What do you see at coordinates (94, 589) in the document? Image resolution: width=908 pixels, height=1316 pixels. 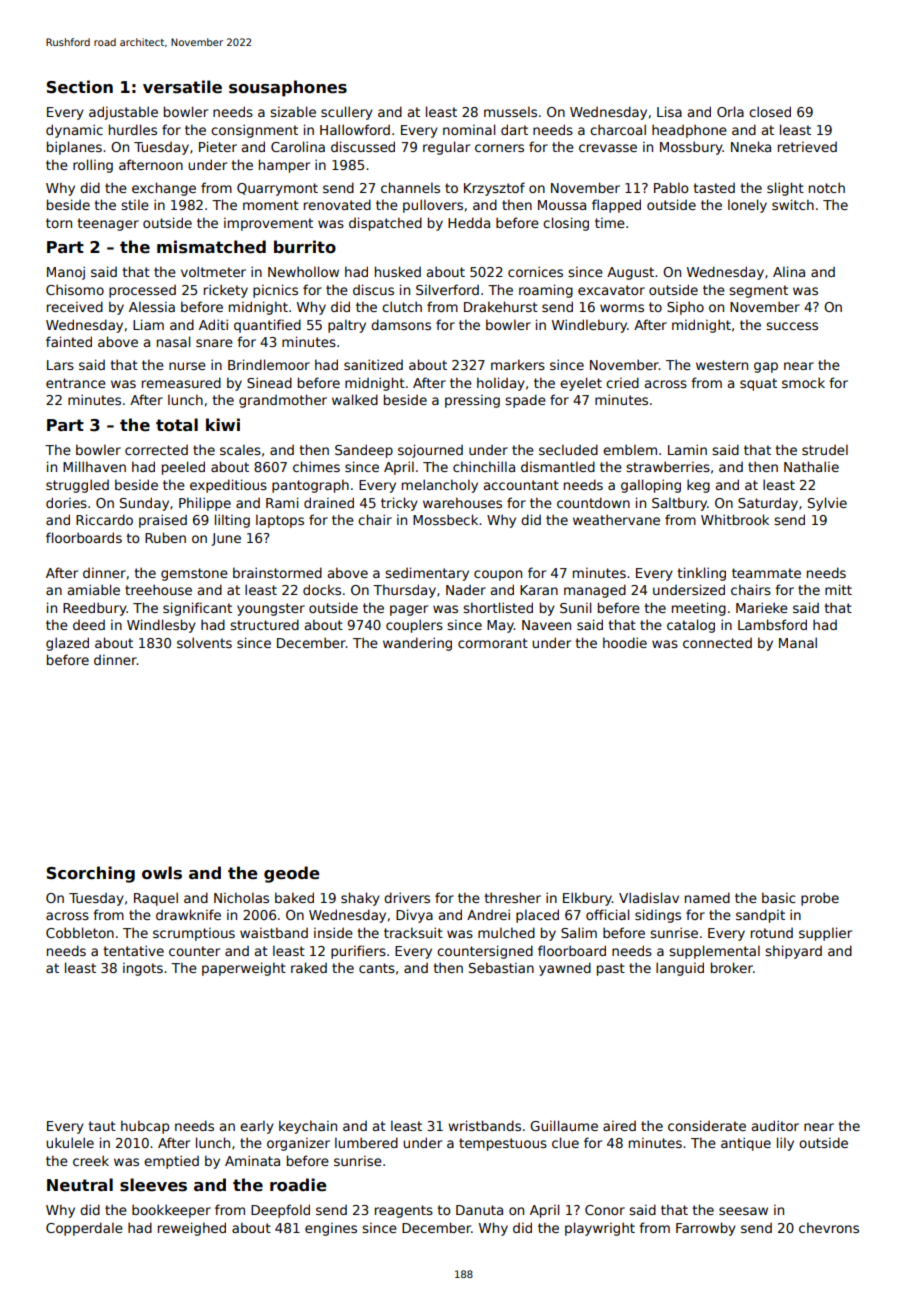 I see `amiable` at bounding box center [94, 589].
